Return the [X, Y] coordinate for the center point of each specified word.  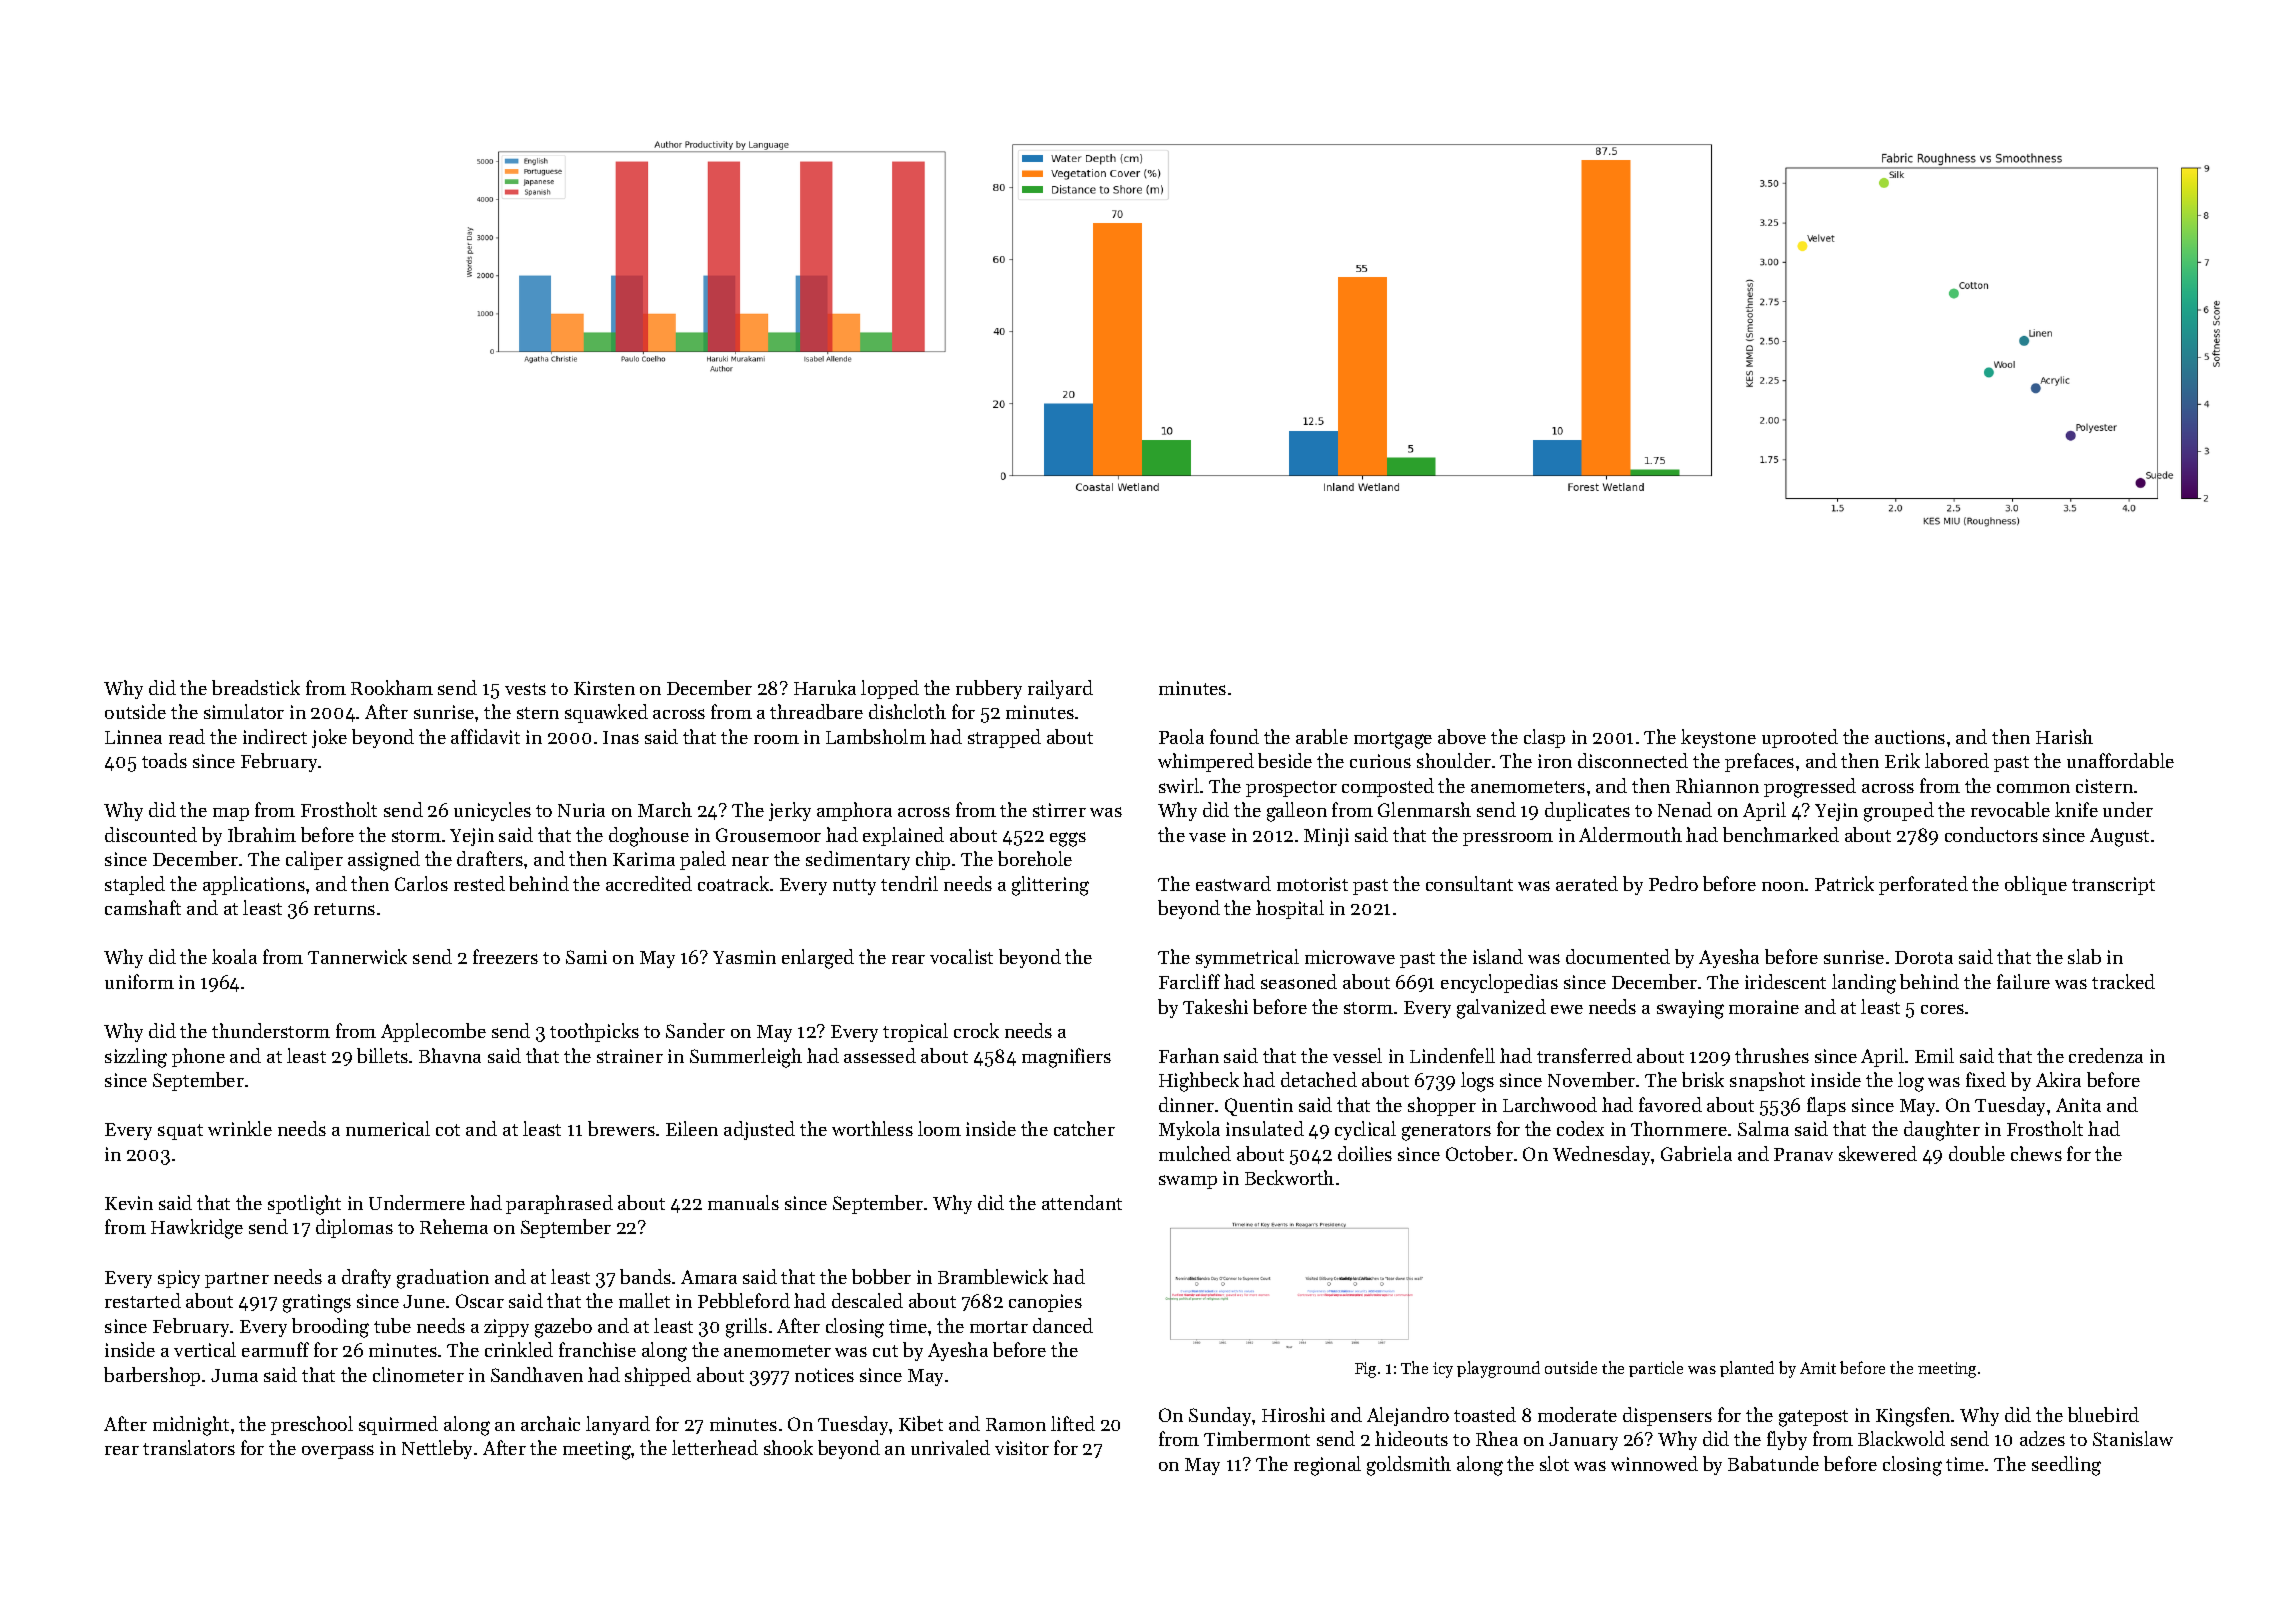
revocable [2010, 809]
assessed [880, 1055]
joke [329, 738]
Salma [1763, 1128]
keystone [1718, 738]
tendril [909, 883]
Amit [1818, 1368]
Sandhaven [537, 1374]
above [1462, 736]
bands [645, 1276]
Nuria [581, 810]
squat [180, 1132]
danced [1063, 1325]
